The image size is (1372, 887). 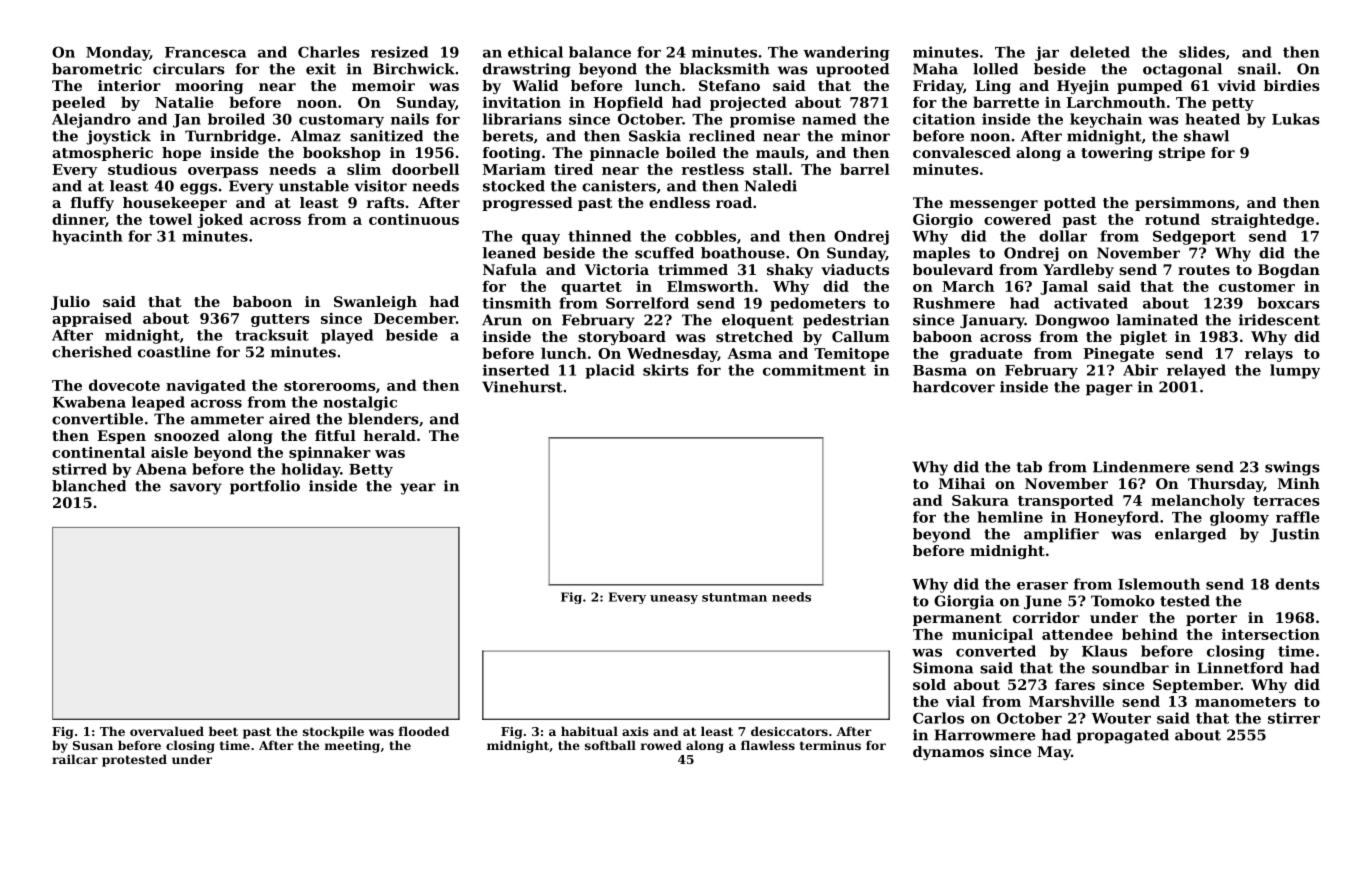 What do you see at coordinates (674, 599) in the image?
I see `uneasy` at bounding box center [674, 599].
